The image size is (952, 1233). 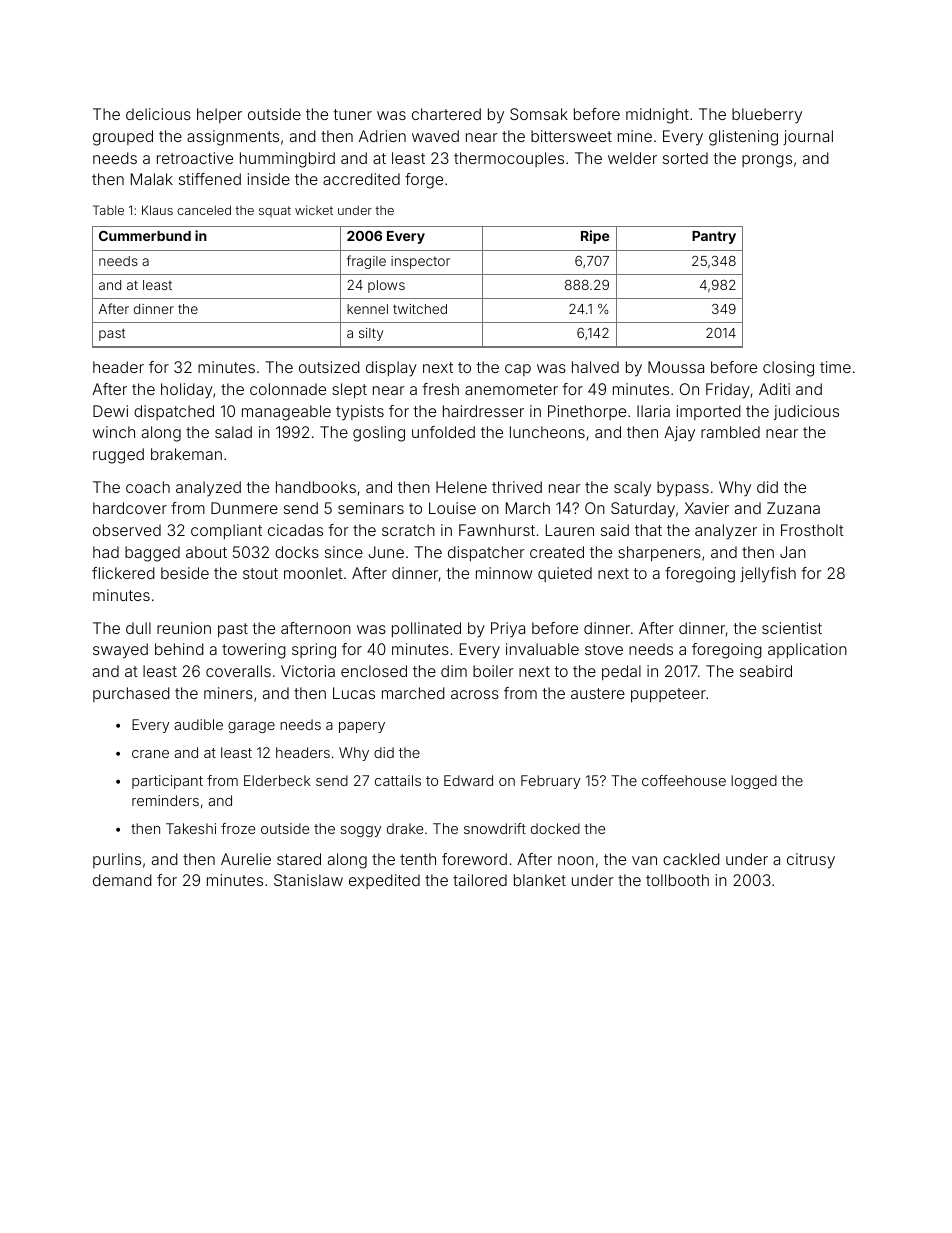 What do you see at coordinates (806, 412) in the image?
I see `judicious` at bounding box center [806, 412].
